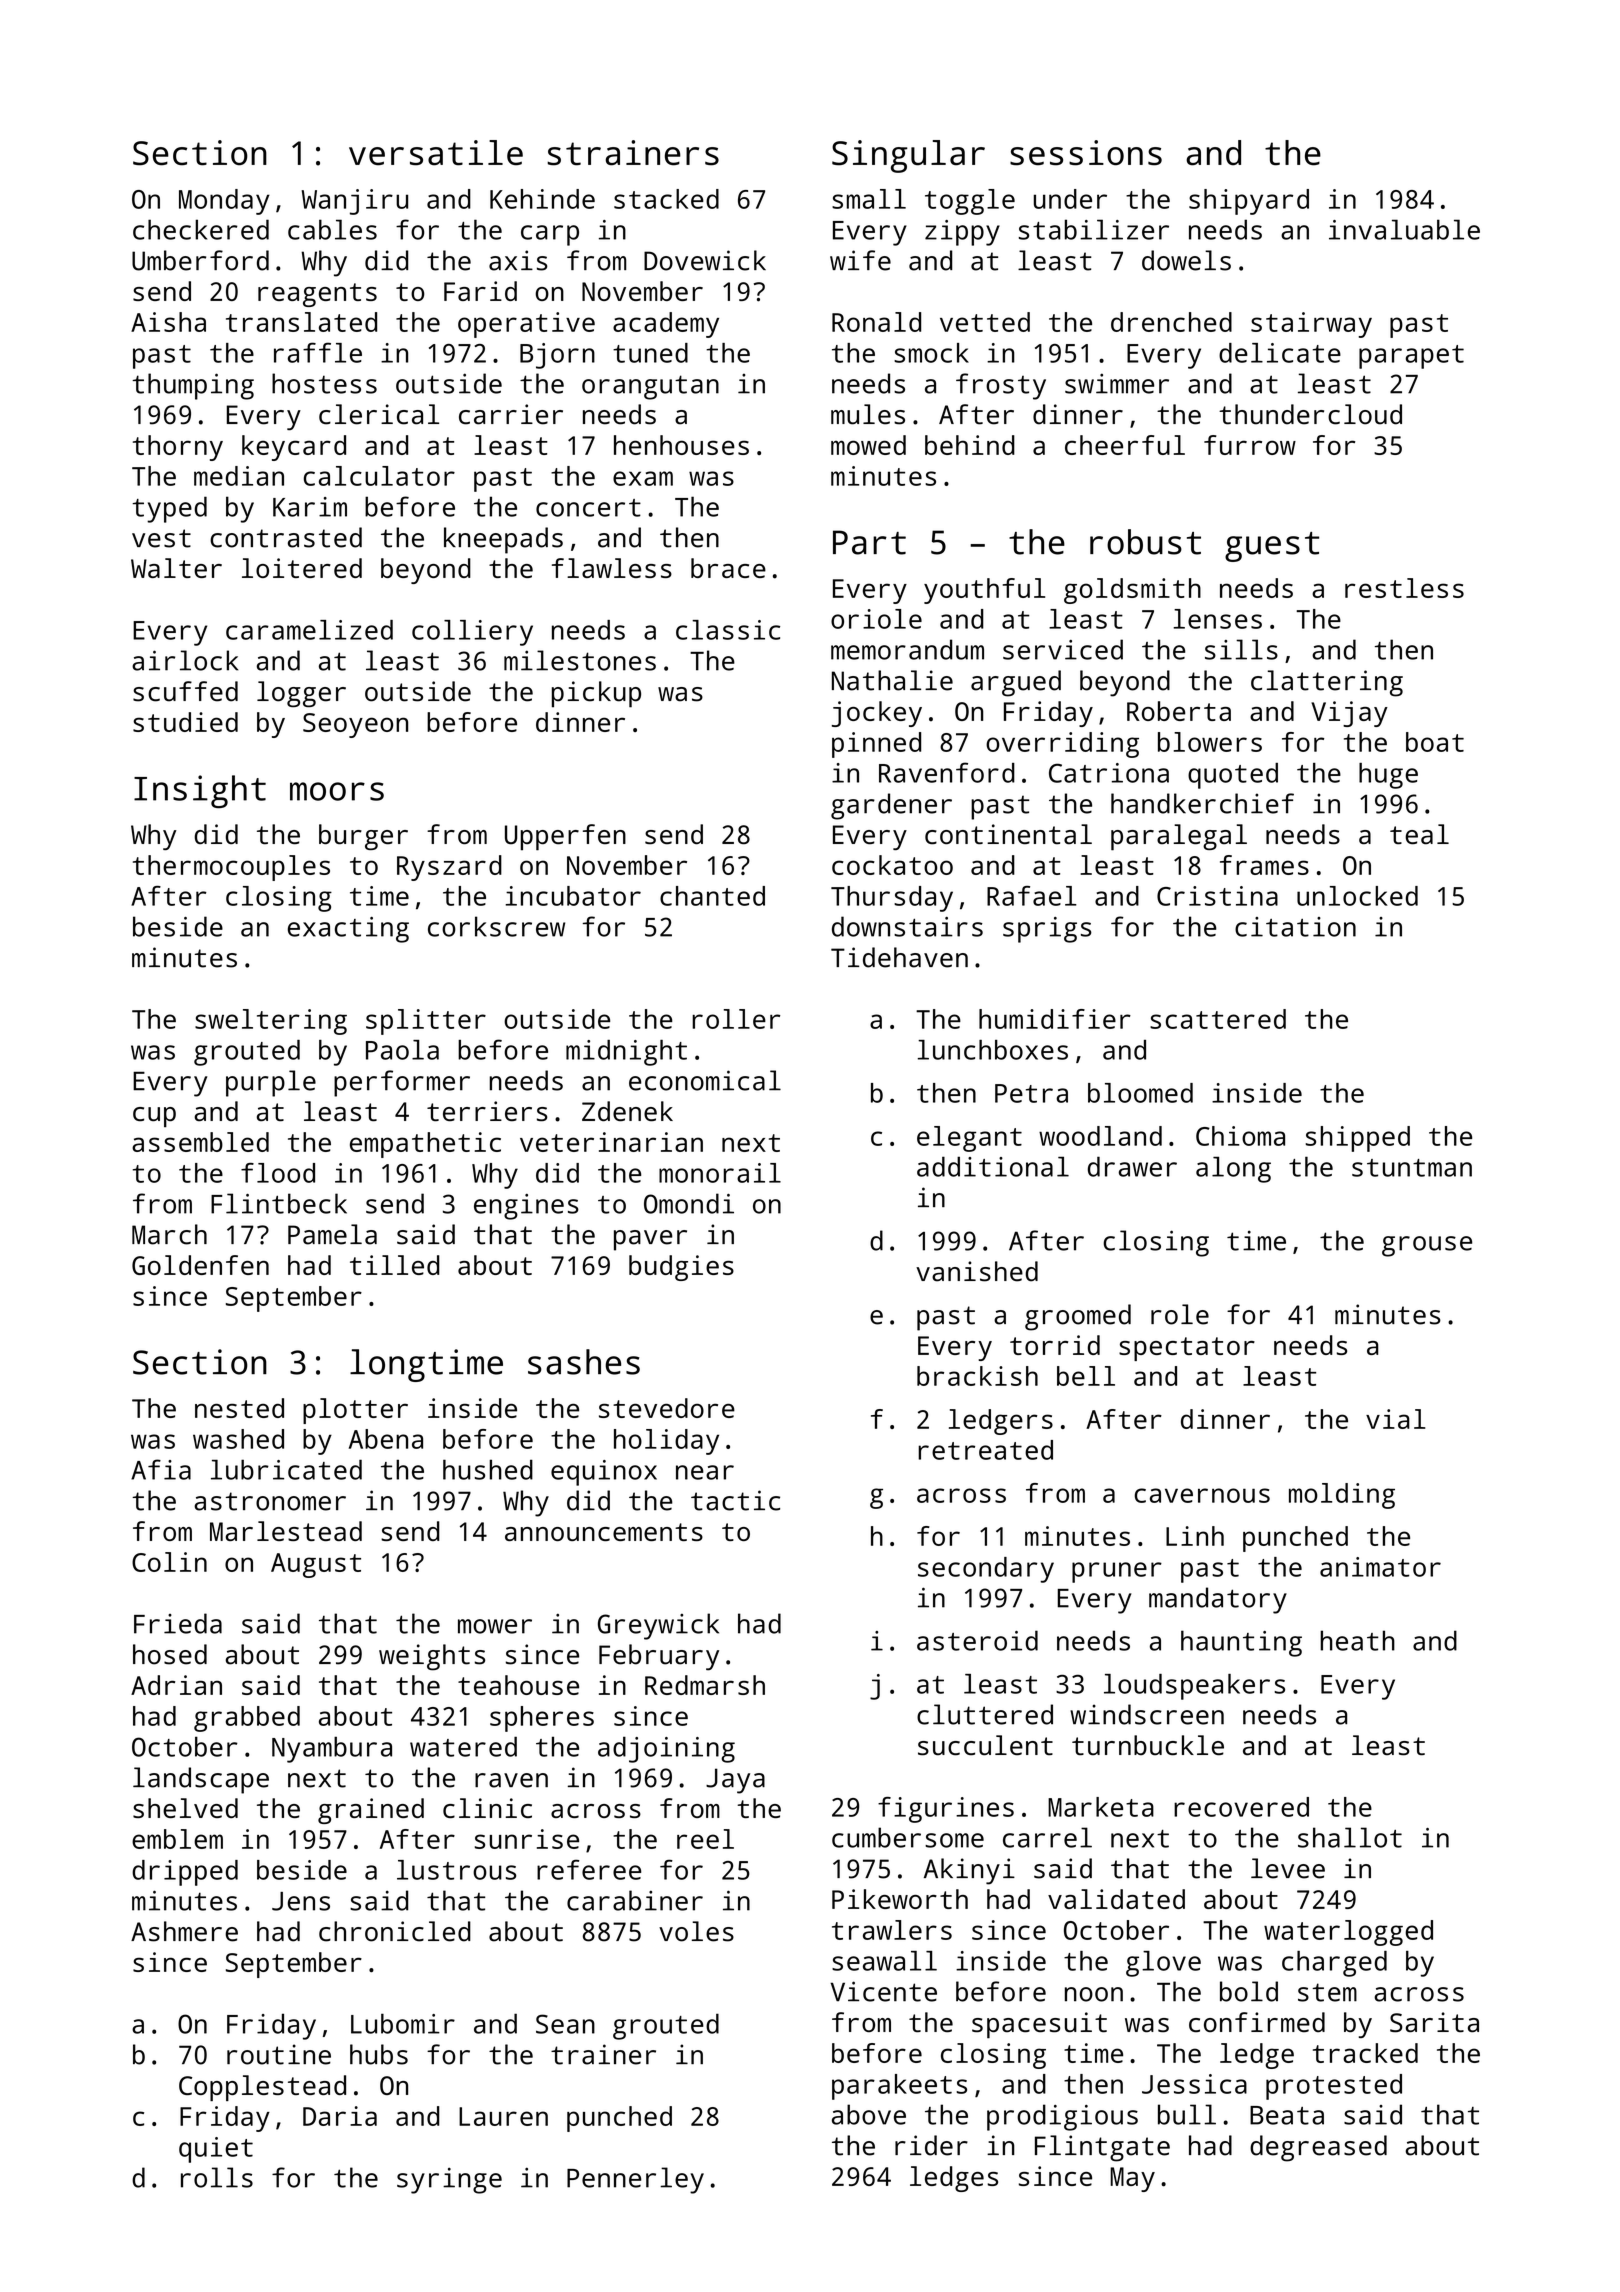 The image size is (1620, 2292). What do you see at coordinates (395, 1265) in the page?
I see `tilled` at bounding box center [395, 1265].
